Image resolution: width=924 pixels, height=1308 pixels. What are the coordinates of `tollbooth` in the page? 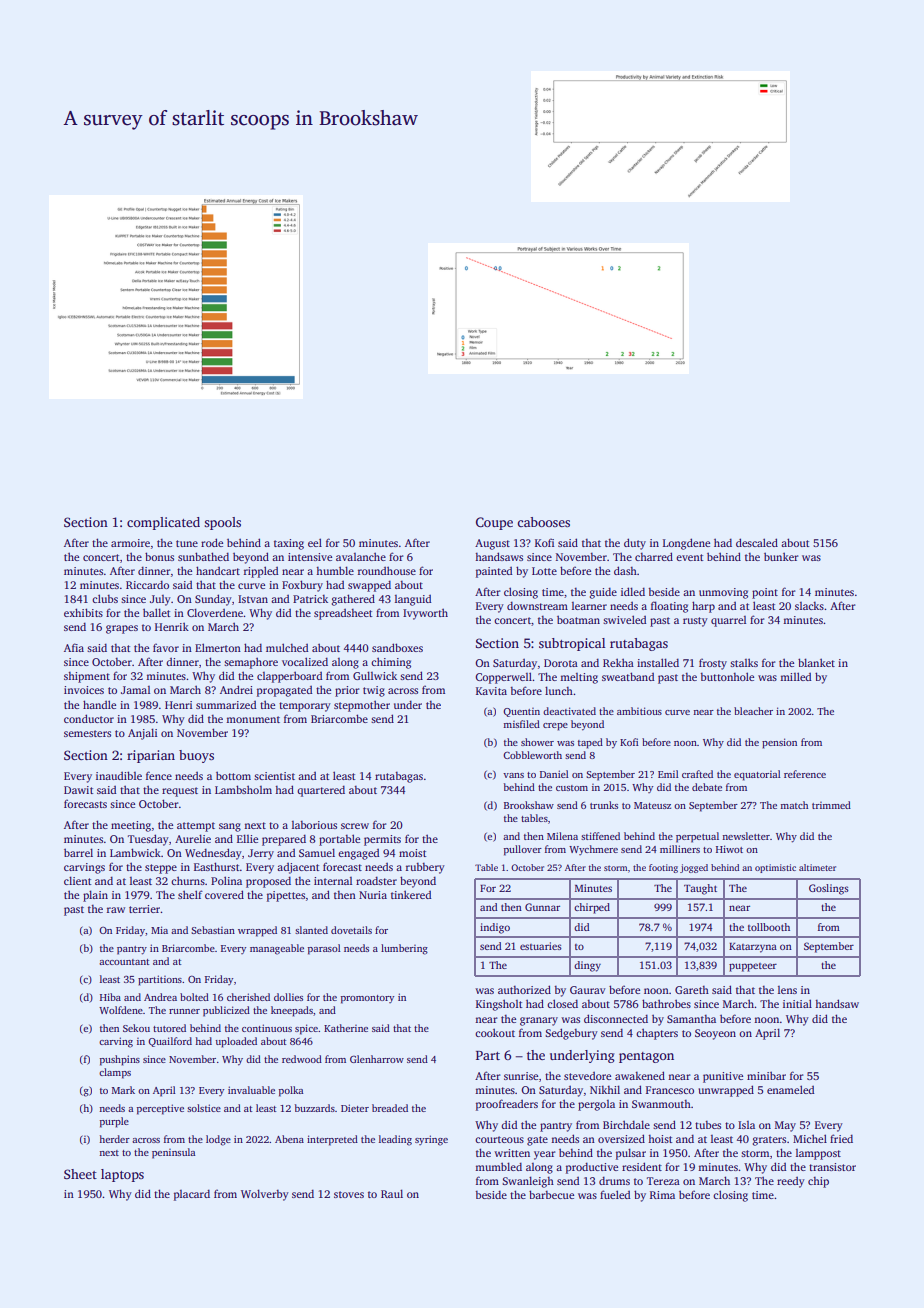 It's located at (769, 927).
